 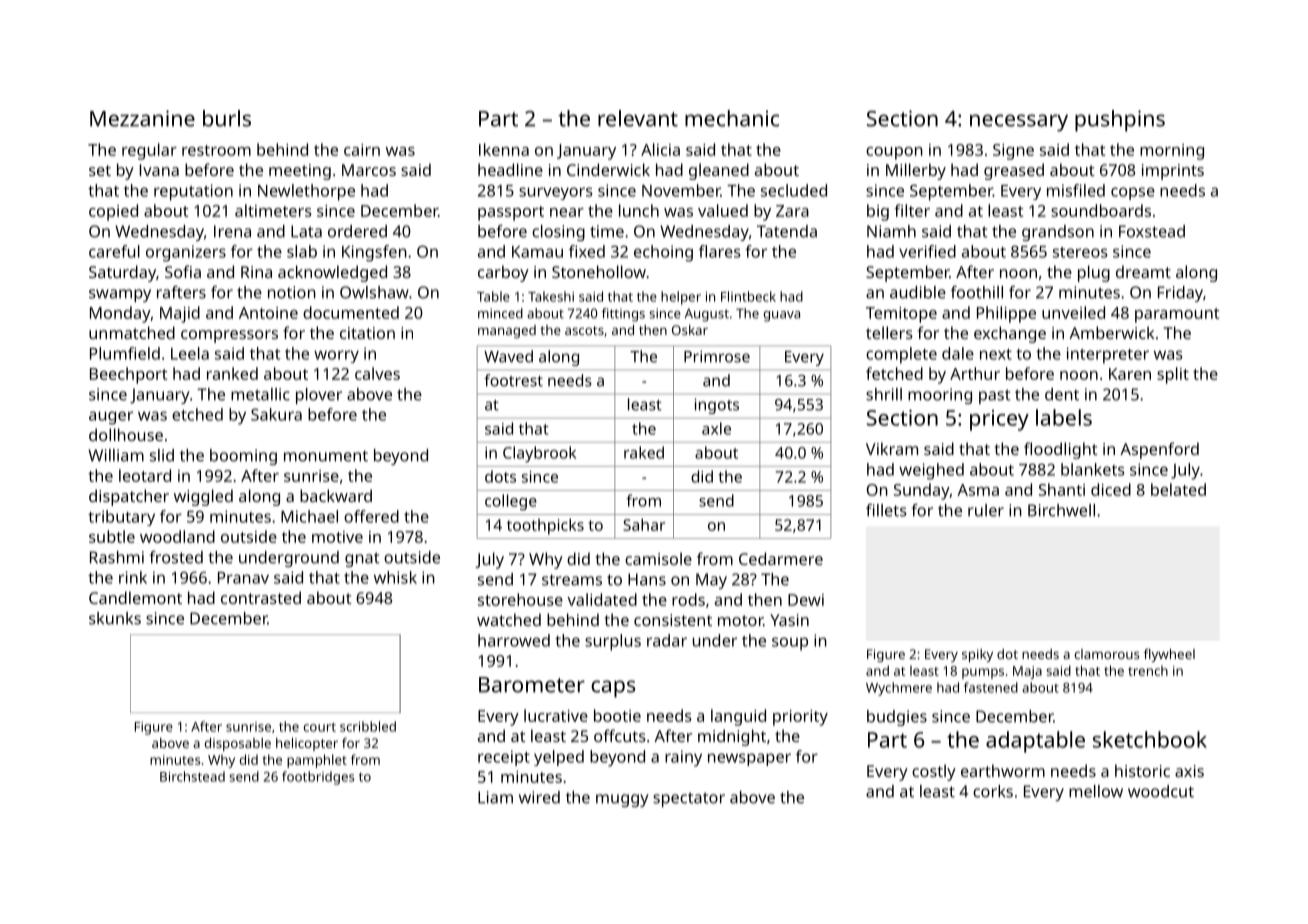 What do you see at coordinates (336, 495) in the screenshot?
I see `backward` at bounding box center [336, 495].
